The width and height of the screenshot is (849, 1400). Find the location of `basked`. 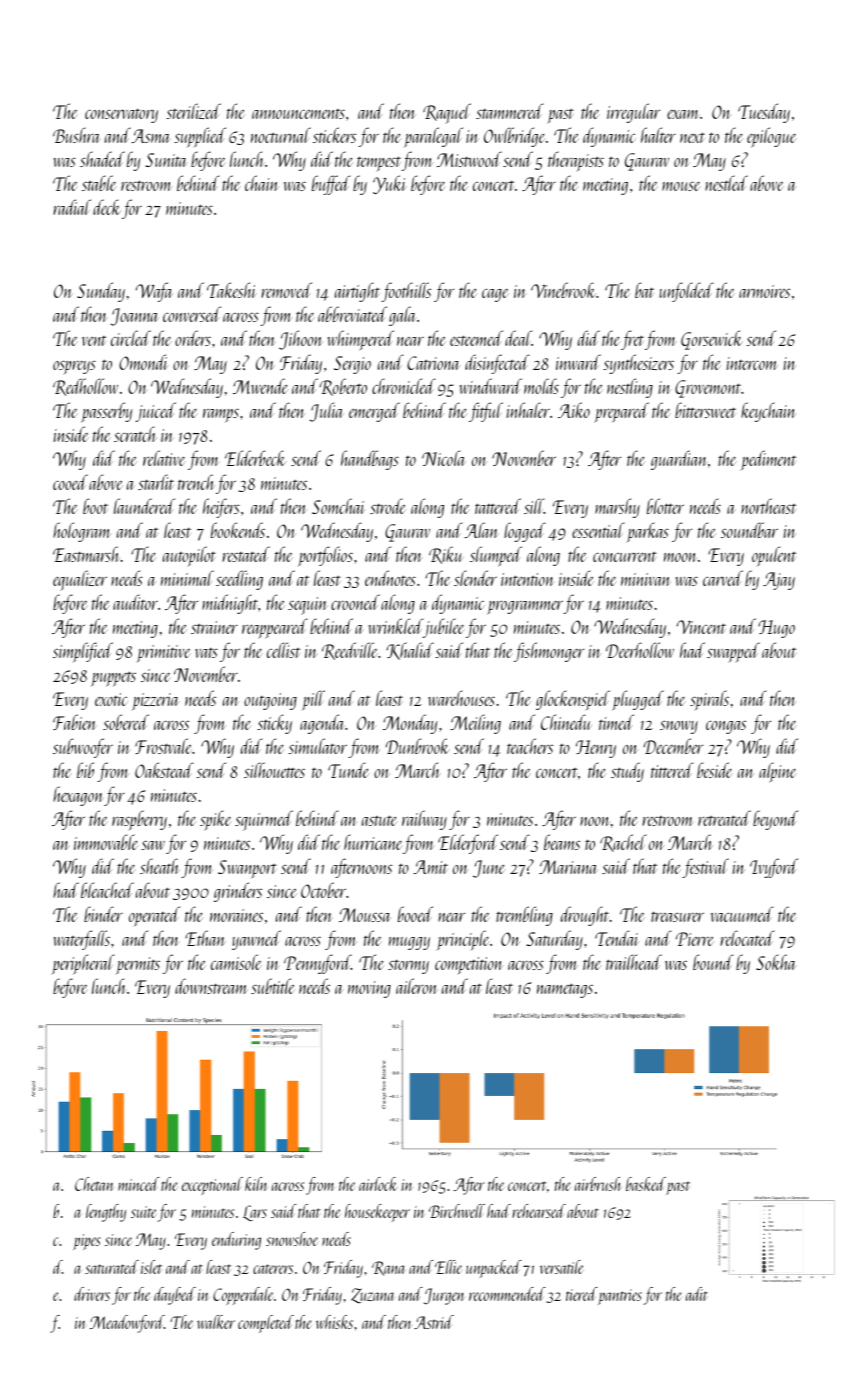

basked is located at coordinates (646, 1184).
